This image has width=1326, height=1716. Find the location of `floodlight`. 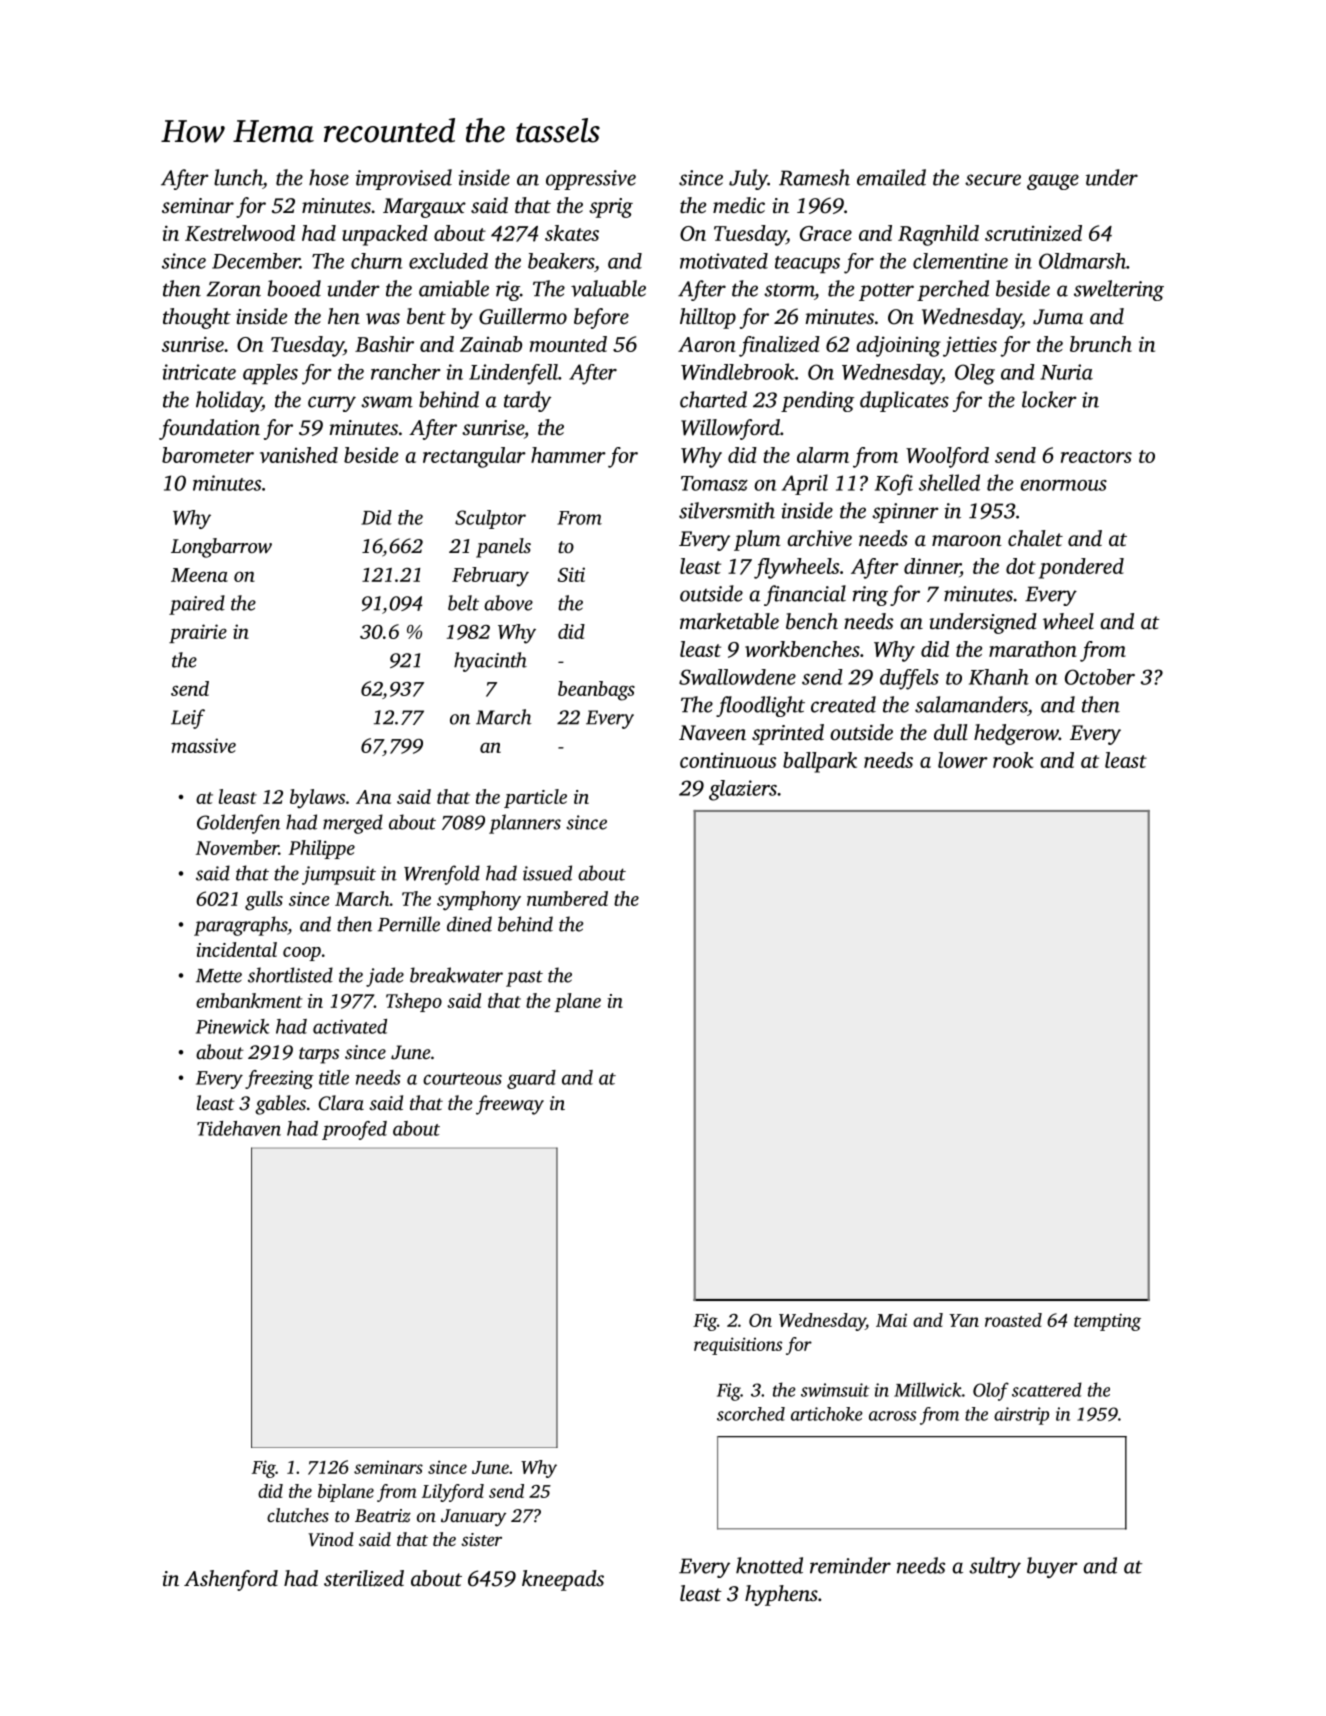

floodlight is located at coordinates (760, 706).
